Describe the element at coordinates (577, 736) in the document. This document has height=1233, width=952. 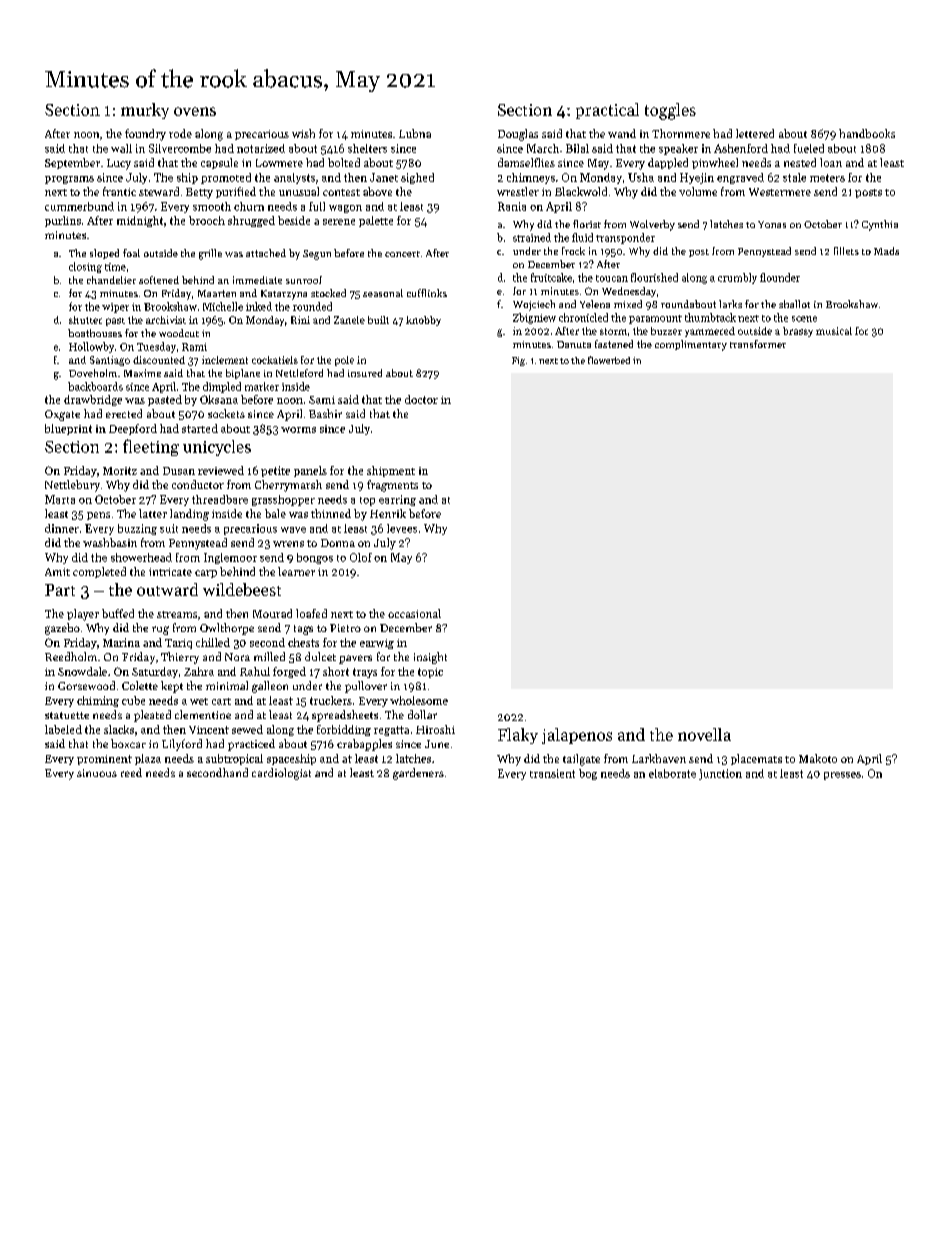
I see `jalapenos` at that location.
